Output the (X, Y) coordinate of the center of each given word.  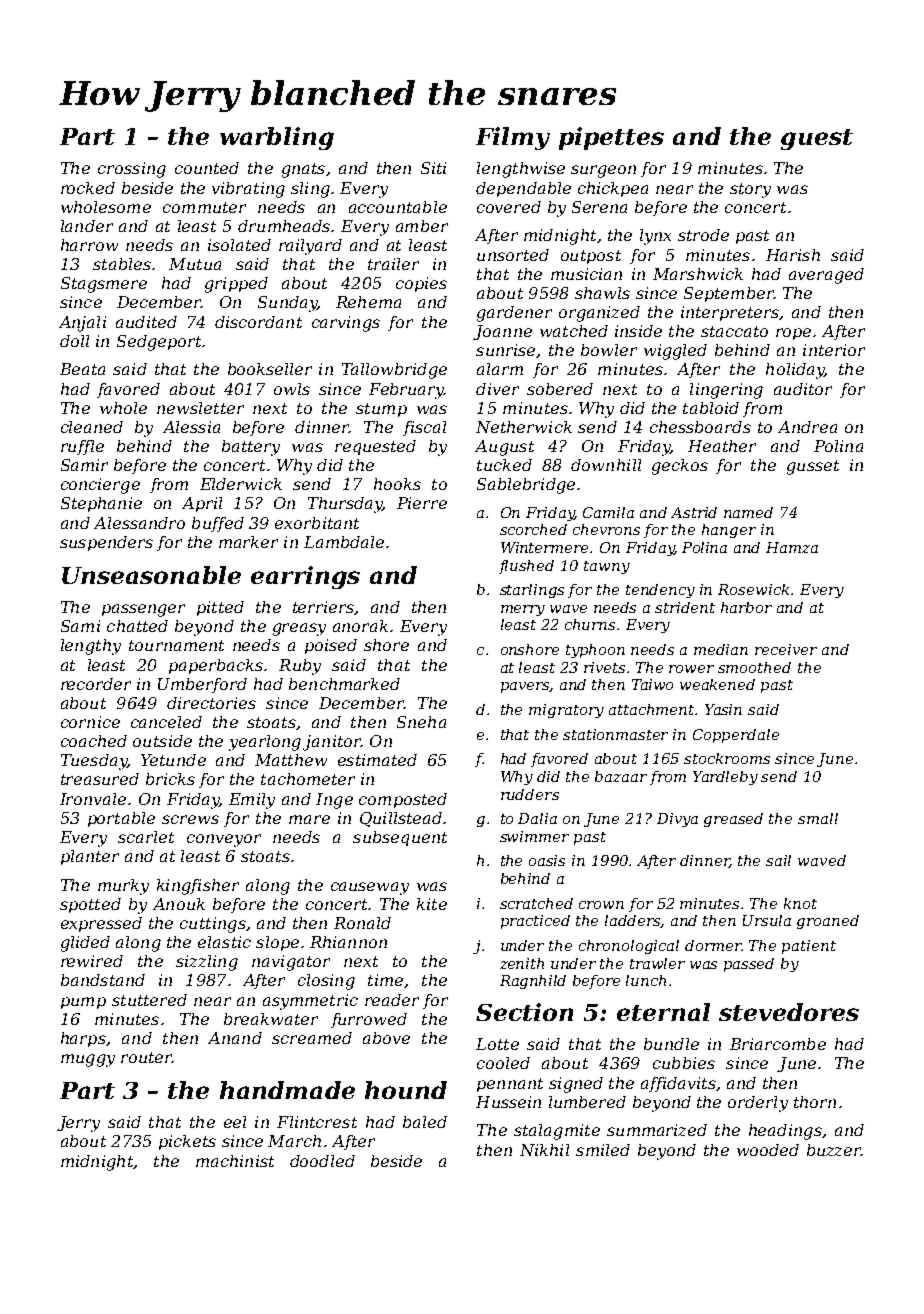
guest (817, 139)
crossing (132, 170)
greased (733, 820)
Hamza (792, 547)
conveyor (224, 840)
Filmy (513, 138)
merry (523, 610)
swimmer (534, 836)
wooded (768, 1150)
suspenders (106, 543)
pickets (187, 1142)
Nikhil (544, 1150)
